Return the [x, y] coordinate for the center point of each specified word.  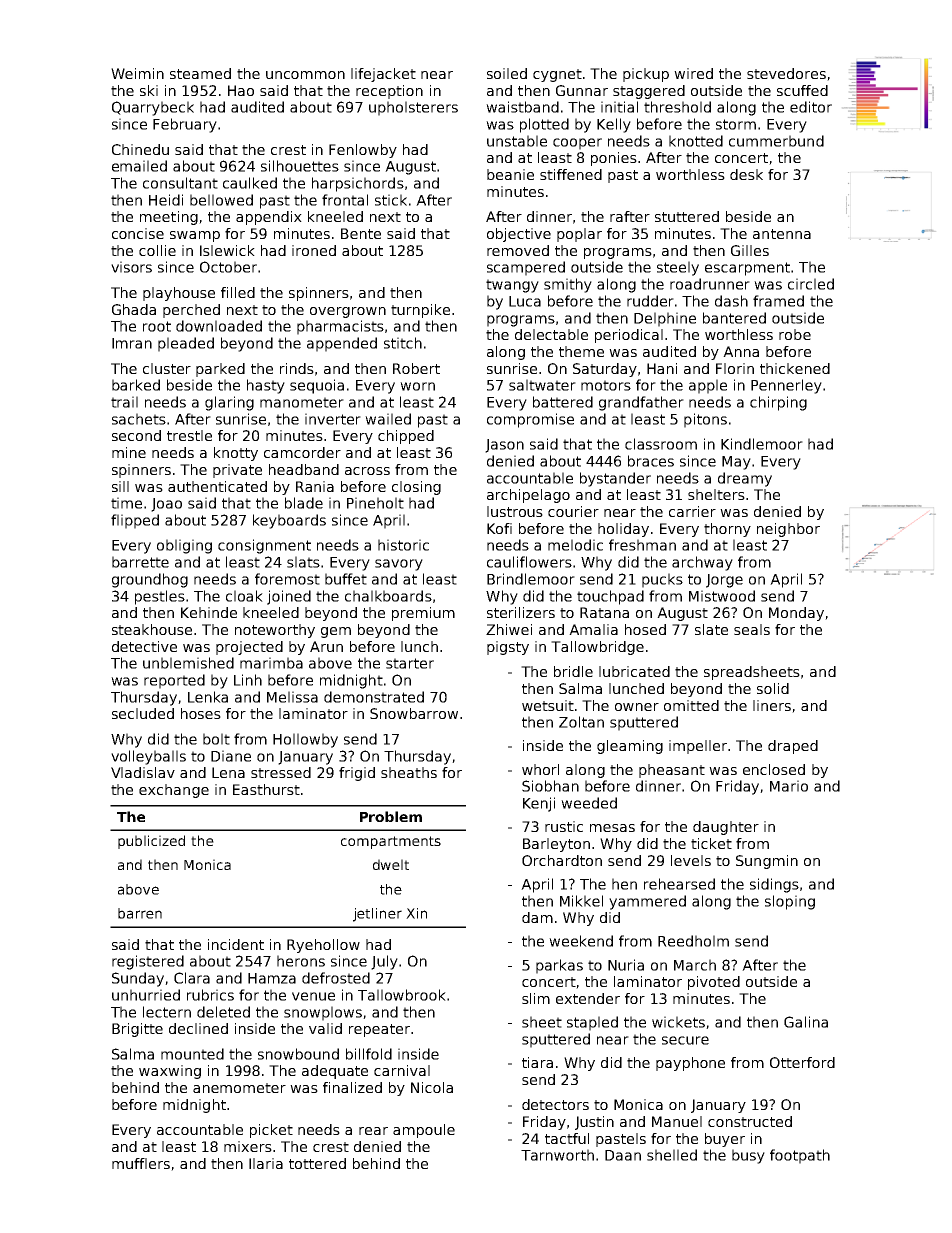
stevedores [786, 73]
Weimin [137, 73]
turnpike [420, 311]
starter [410, 663]
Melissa [292, 697]
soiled [507, 73]
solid [773, 688]
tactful [567, 1138]
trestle [189, 435]
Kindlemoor [762, 444]
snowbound [298, 1054]
